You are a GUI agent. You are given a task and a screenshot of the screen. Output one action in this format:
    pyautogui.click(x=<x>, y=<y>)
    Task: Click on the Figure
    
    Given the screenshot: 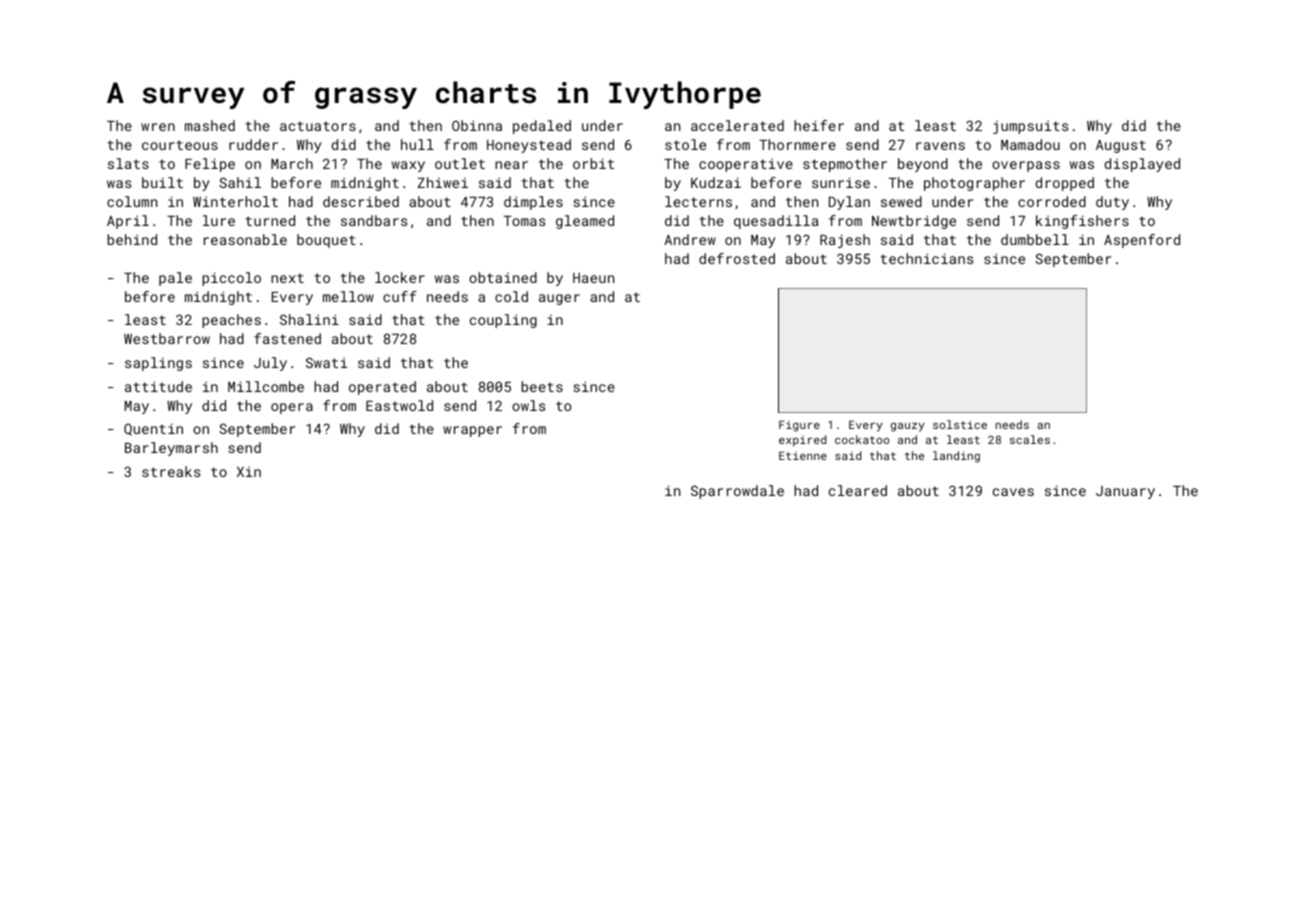 What is the action you would take?
    pyautogui.click(x=799, y=426)
